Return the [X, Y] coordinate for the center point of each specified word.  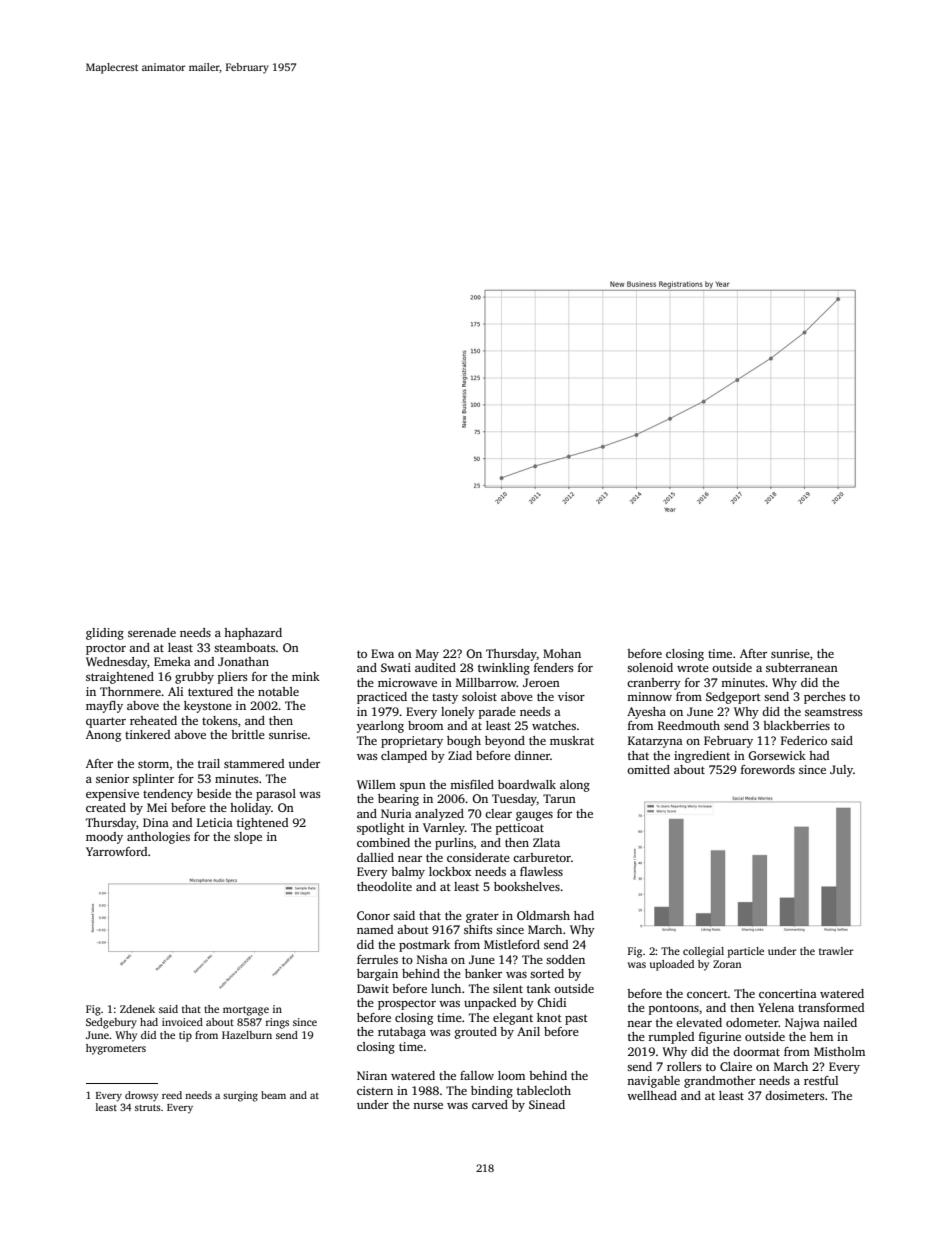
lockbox [450, 871]
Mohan [562, 653]
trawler [836, 951]
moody [104, 838]
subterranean [802, 667]
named [375, 929]
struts [147, 1108]
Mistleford [512, 944]
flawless [541, 871]
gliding [105, 634]
